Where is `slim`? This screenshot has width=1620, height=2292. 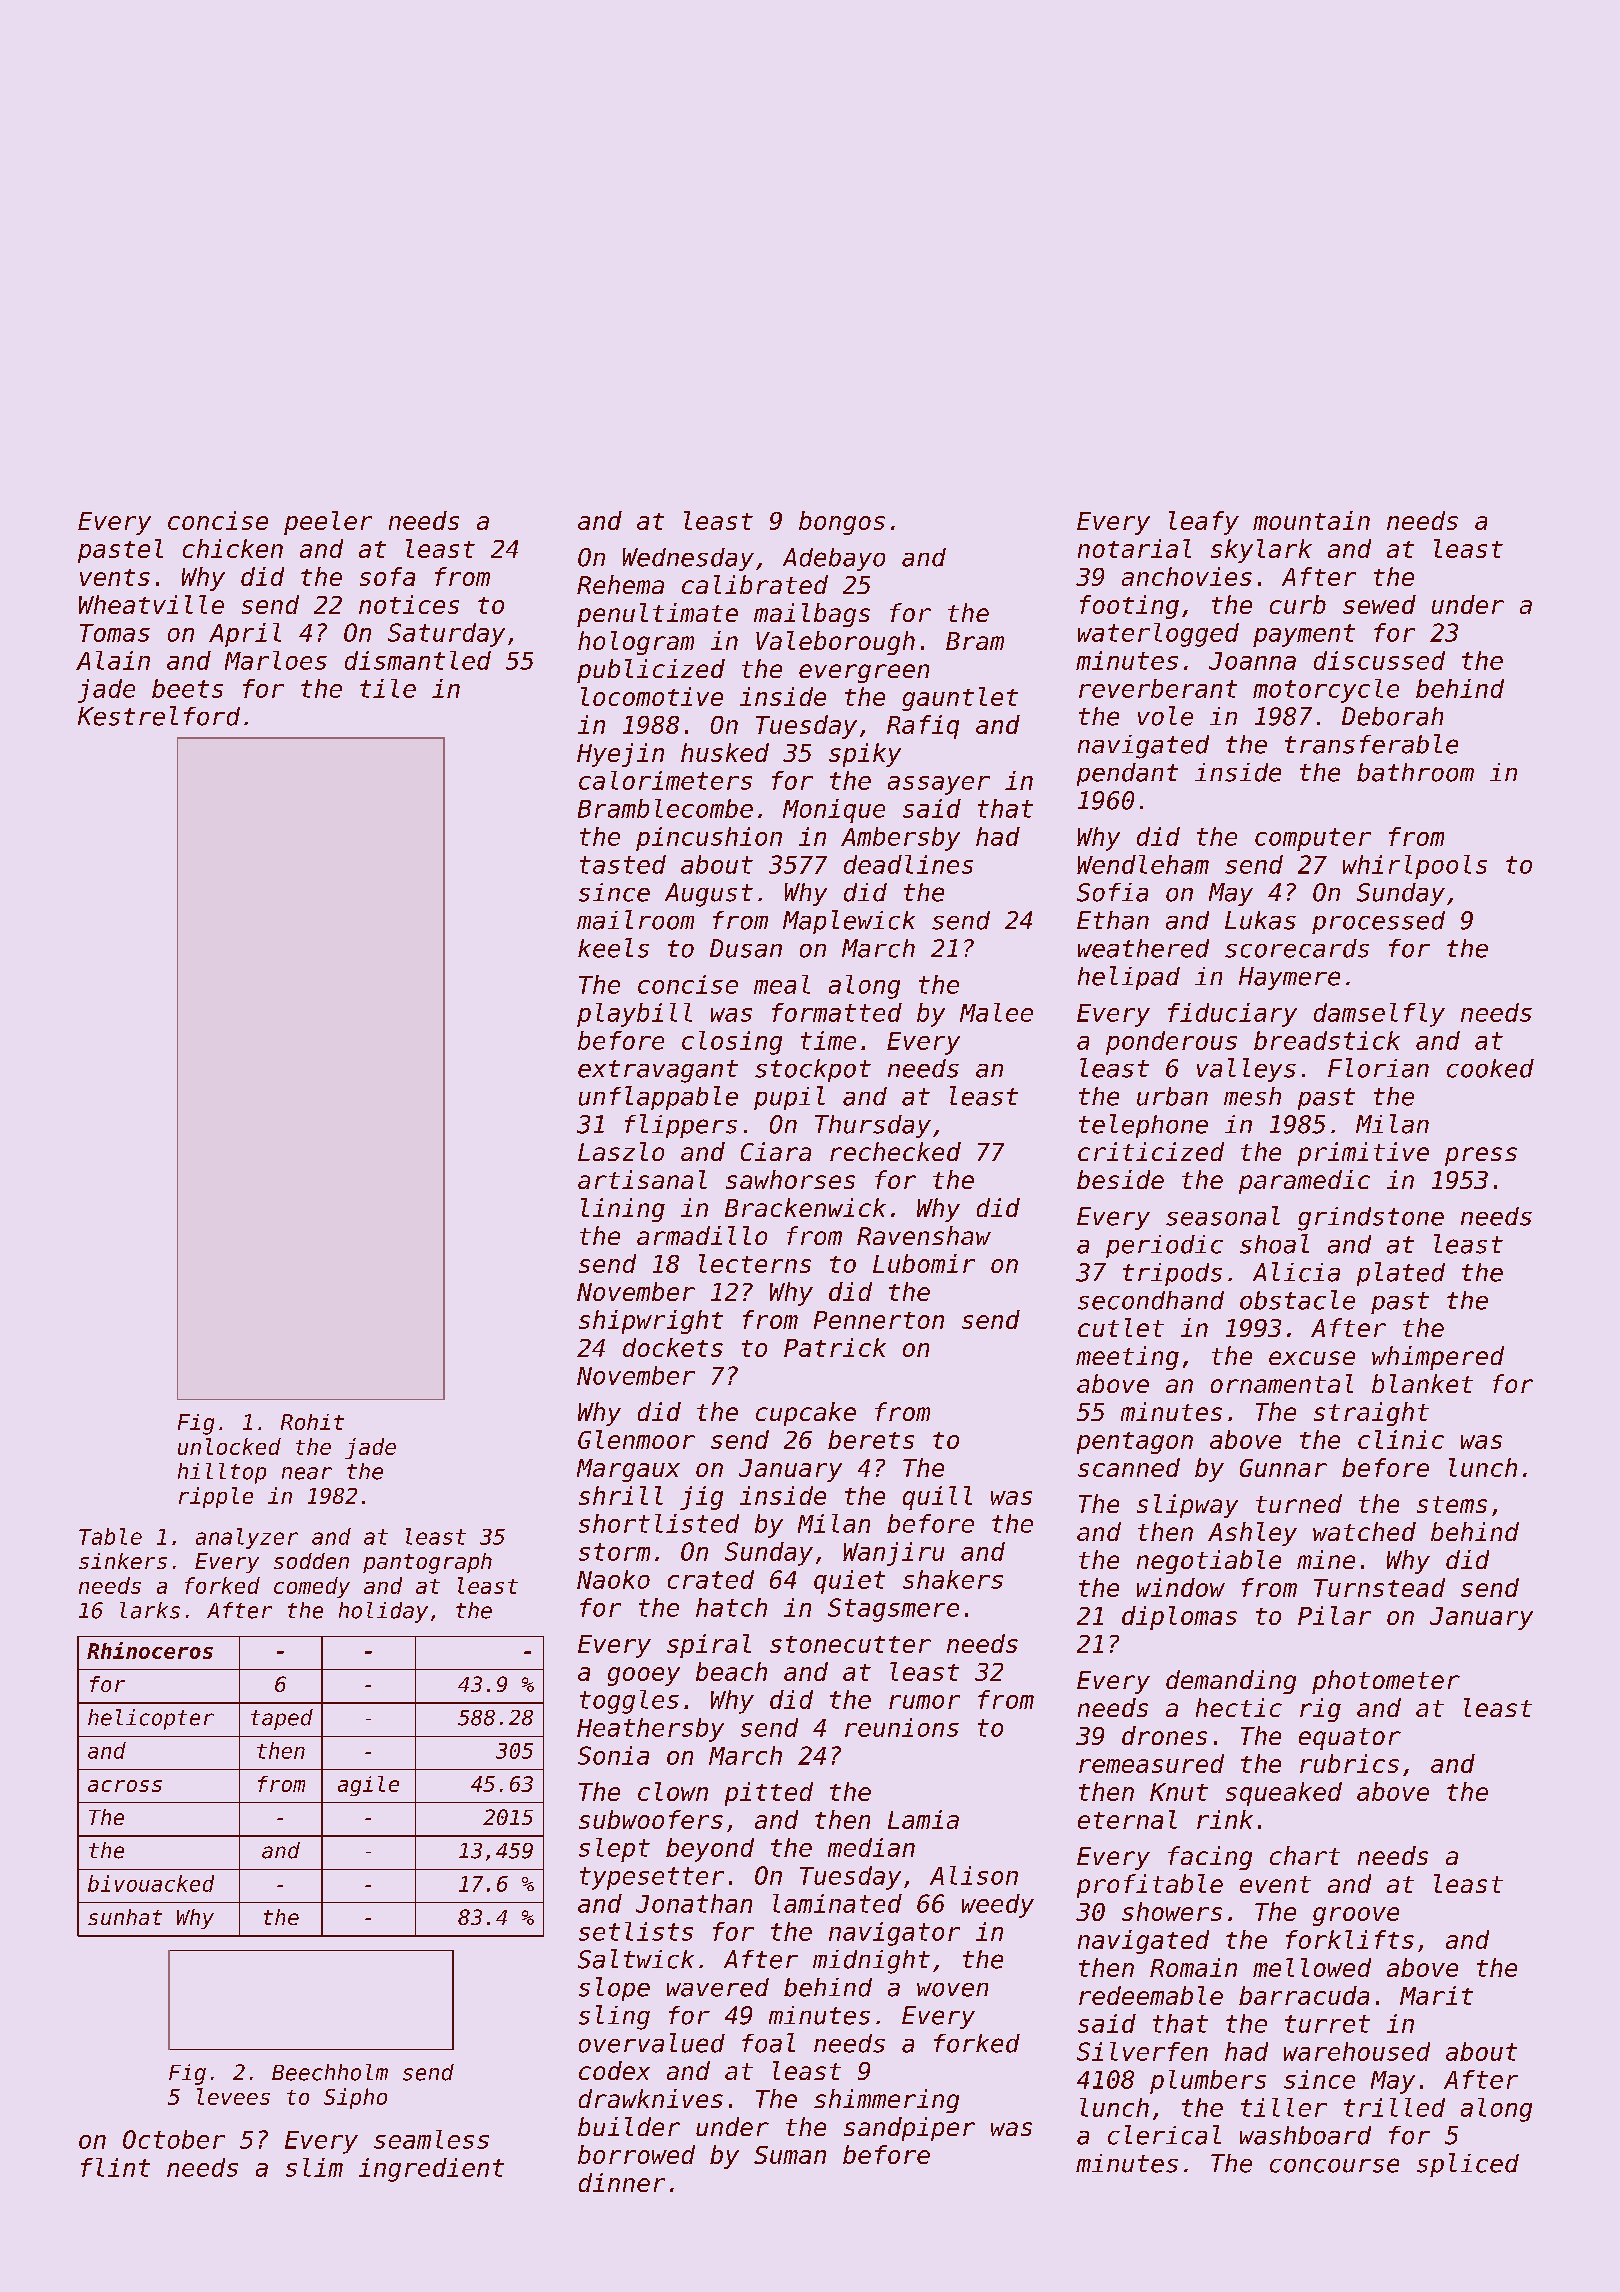 slim is located at coordinates (314, 2167).
